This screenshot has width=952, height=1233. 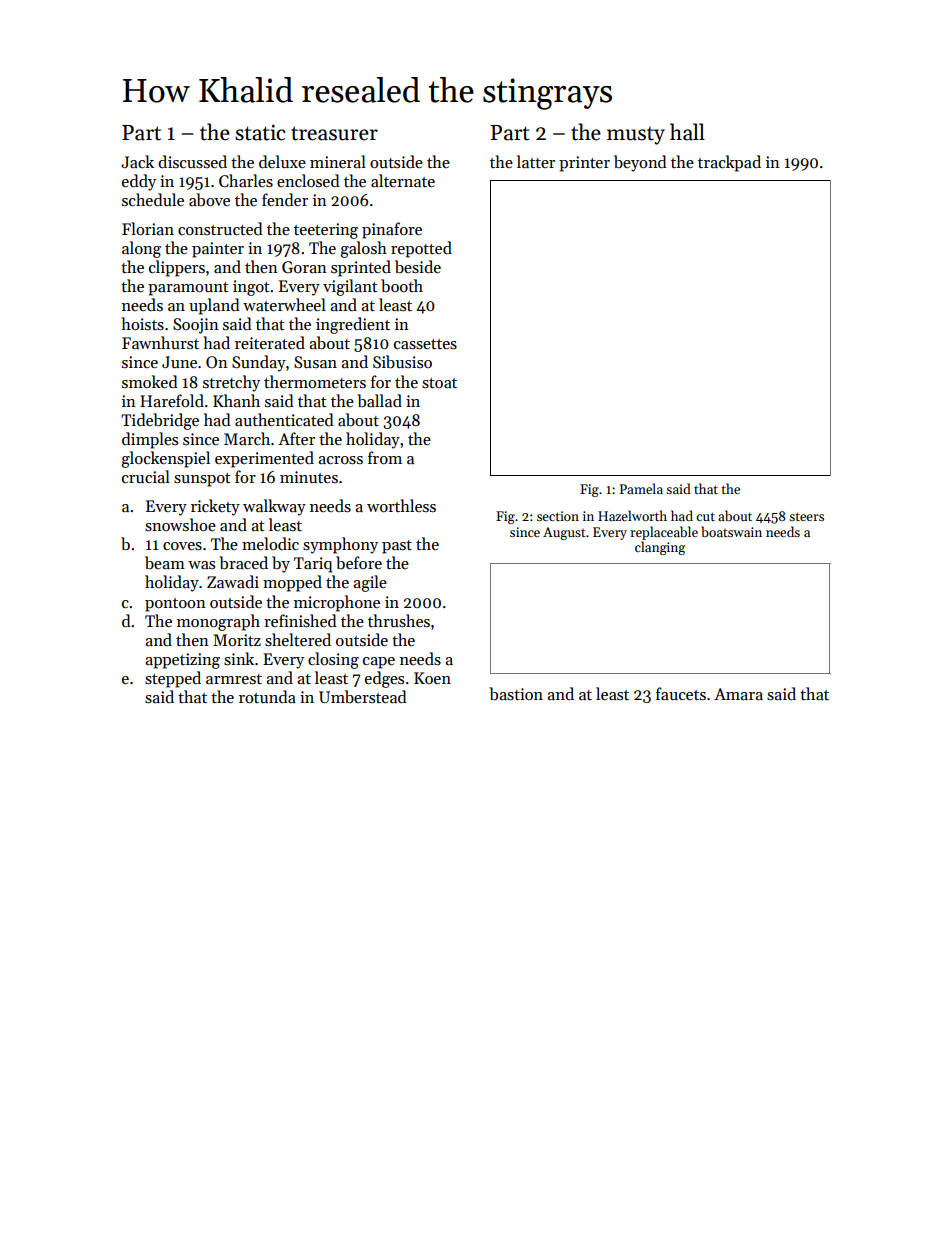 I want to click on alternate, so click(x=403, y=180).
